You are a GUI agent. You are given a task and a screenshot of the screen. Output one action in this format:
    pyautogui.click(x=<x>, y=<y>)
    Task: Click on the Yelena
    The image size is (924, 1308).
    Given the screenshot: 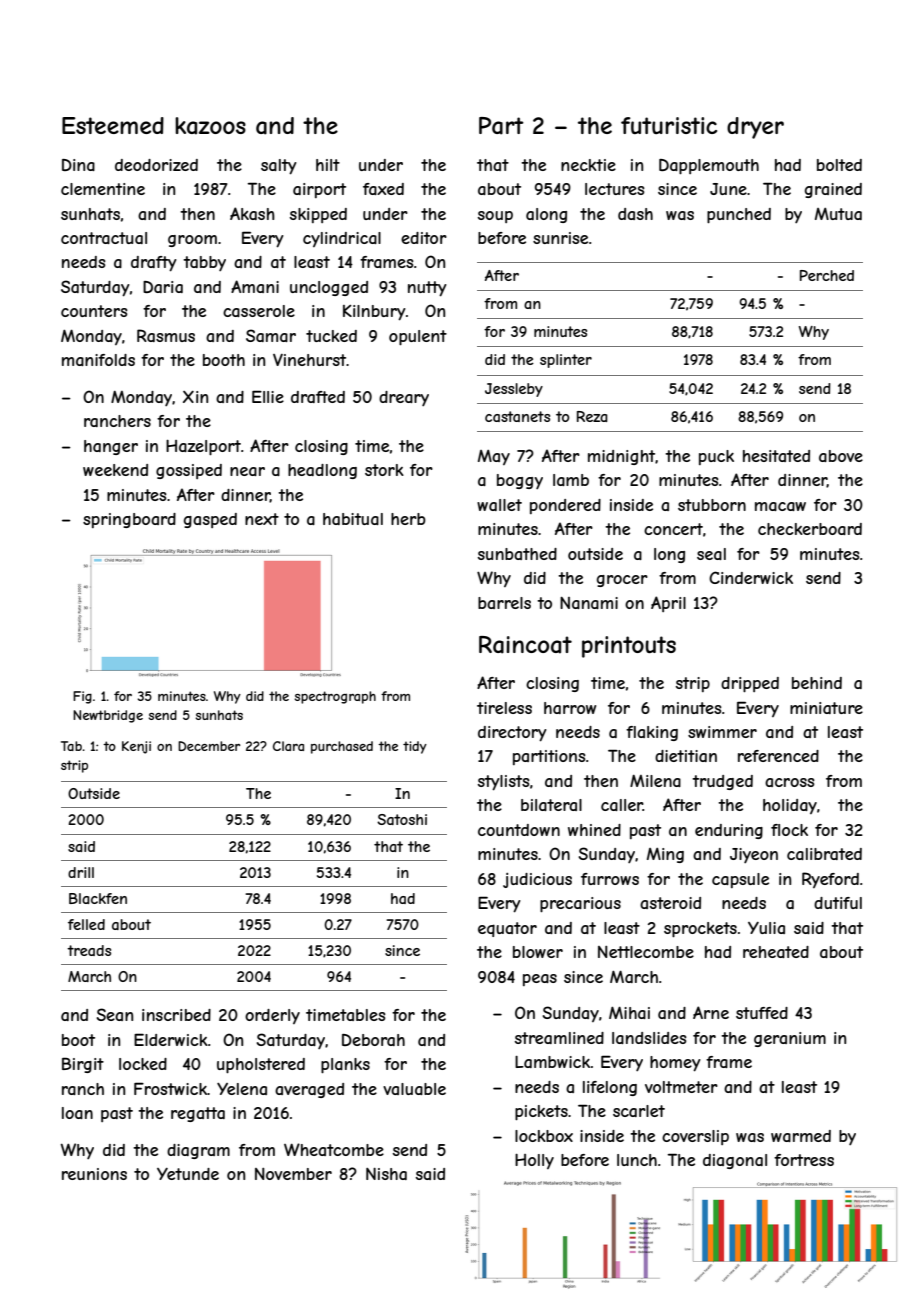 What is the action you would take?
    pyautogui.click(x=242, y=1089)
